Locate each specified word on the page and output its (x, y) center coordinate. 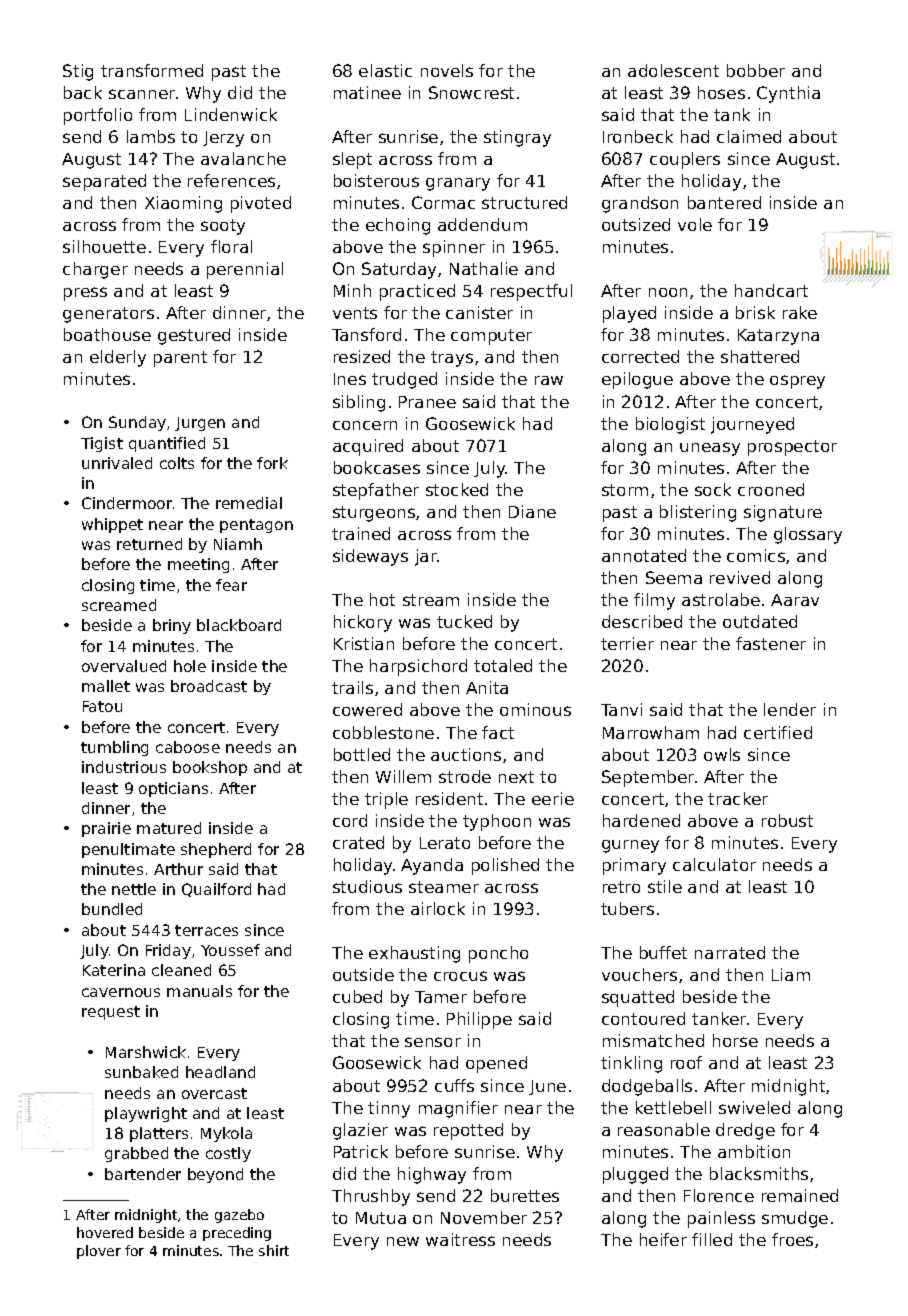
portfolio (98, 116)
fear (231, 585)
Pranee (427, 402)
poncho (498, 954)
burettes (525, 1195)
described (642, 621)
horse (735, 1040)
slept (352, 160)
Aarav (795, 600)
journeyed (752, 425)
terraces (206, 930)
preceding (237, 1234)
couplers (685, 160)
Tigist (102, 444)
